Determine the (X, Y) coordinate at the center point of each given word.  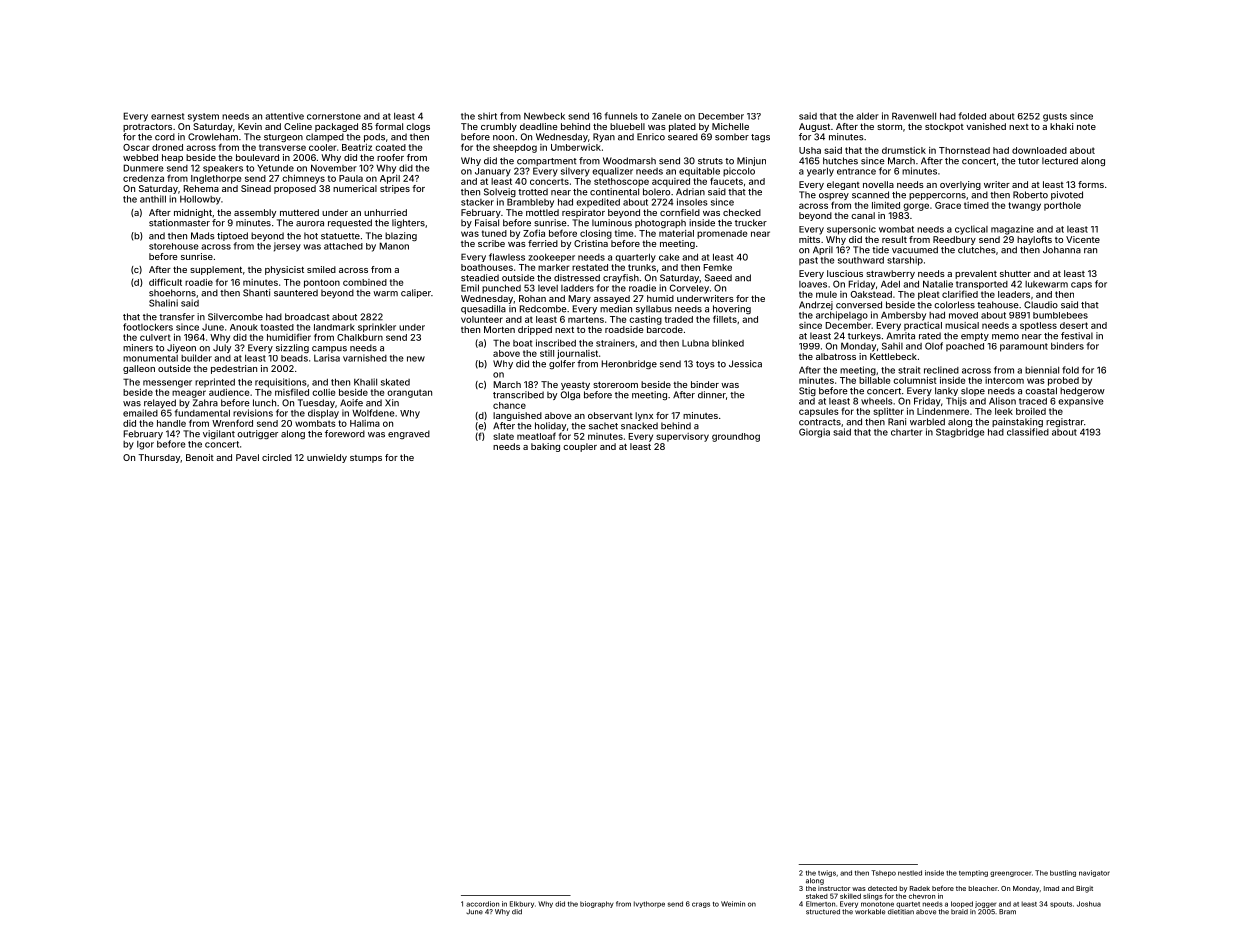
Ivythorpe (649, 904)
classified (1028, 432)
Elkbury (522, 904)
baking (545, 447)
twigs (827, 873)
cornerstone (334, 116)
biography (597, 904)
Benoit (200, 457)
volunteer (482, 319)
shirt (487, 116)
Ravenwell (914, 116)
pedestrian (234, 369)
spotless (1038, 326)
